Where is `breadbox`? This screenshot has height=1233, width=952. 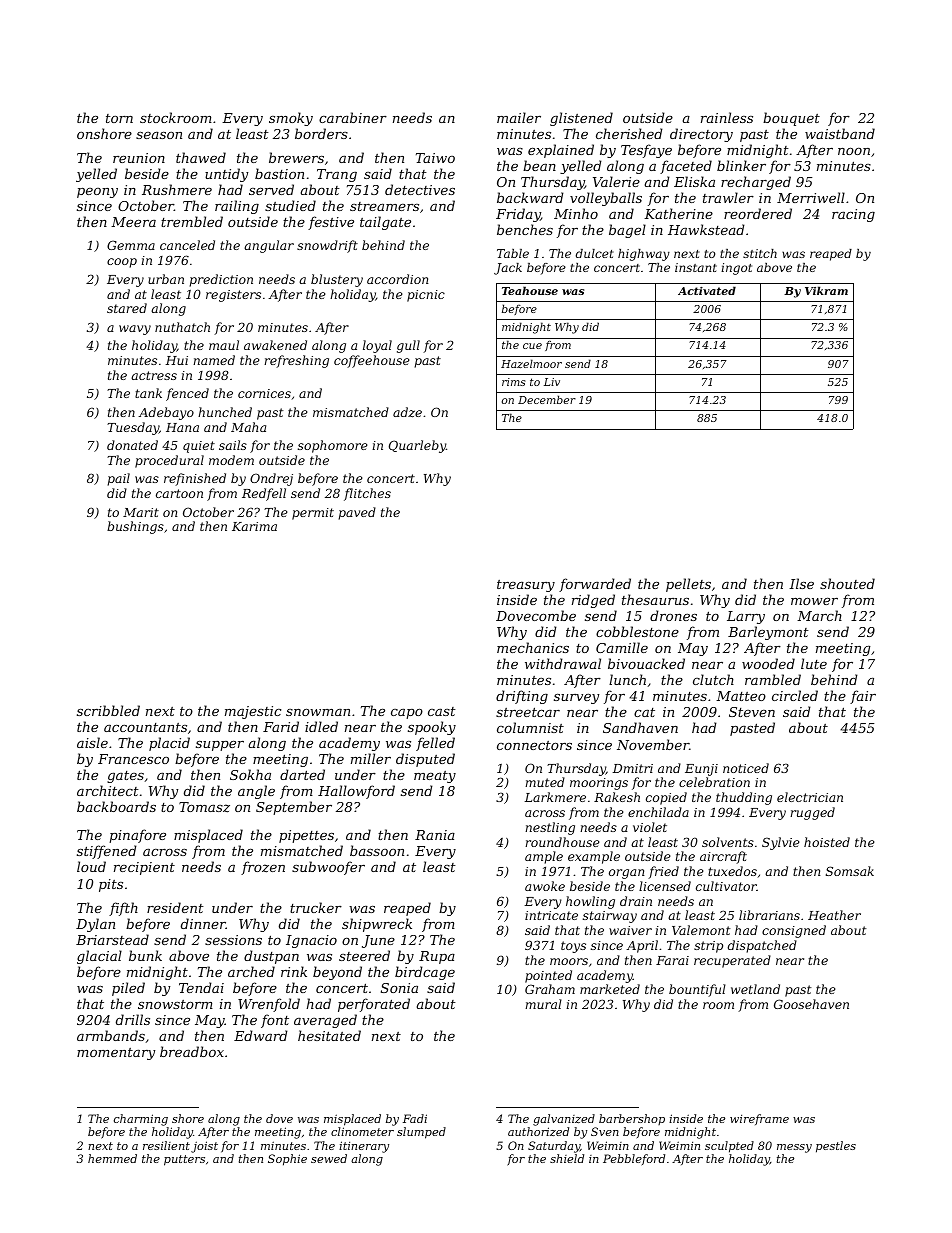
breadbox is located at coordinates (192, 1051).
